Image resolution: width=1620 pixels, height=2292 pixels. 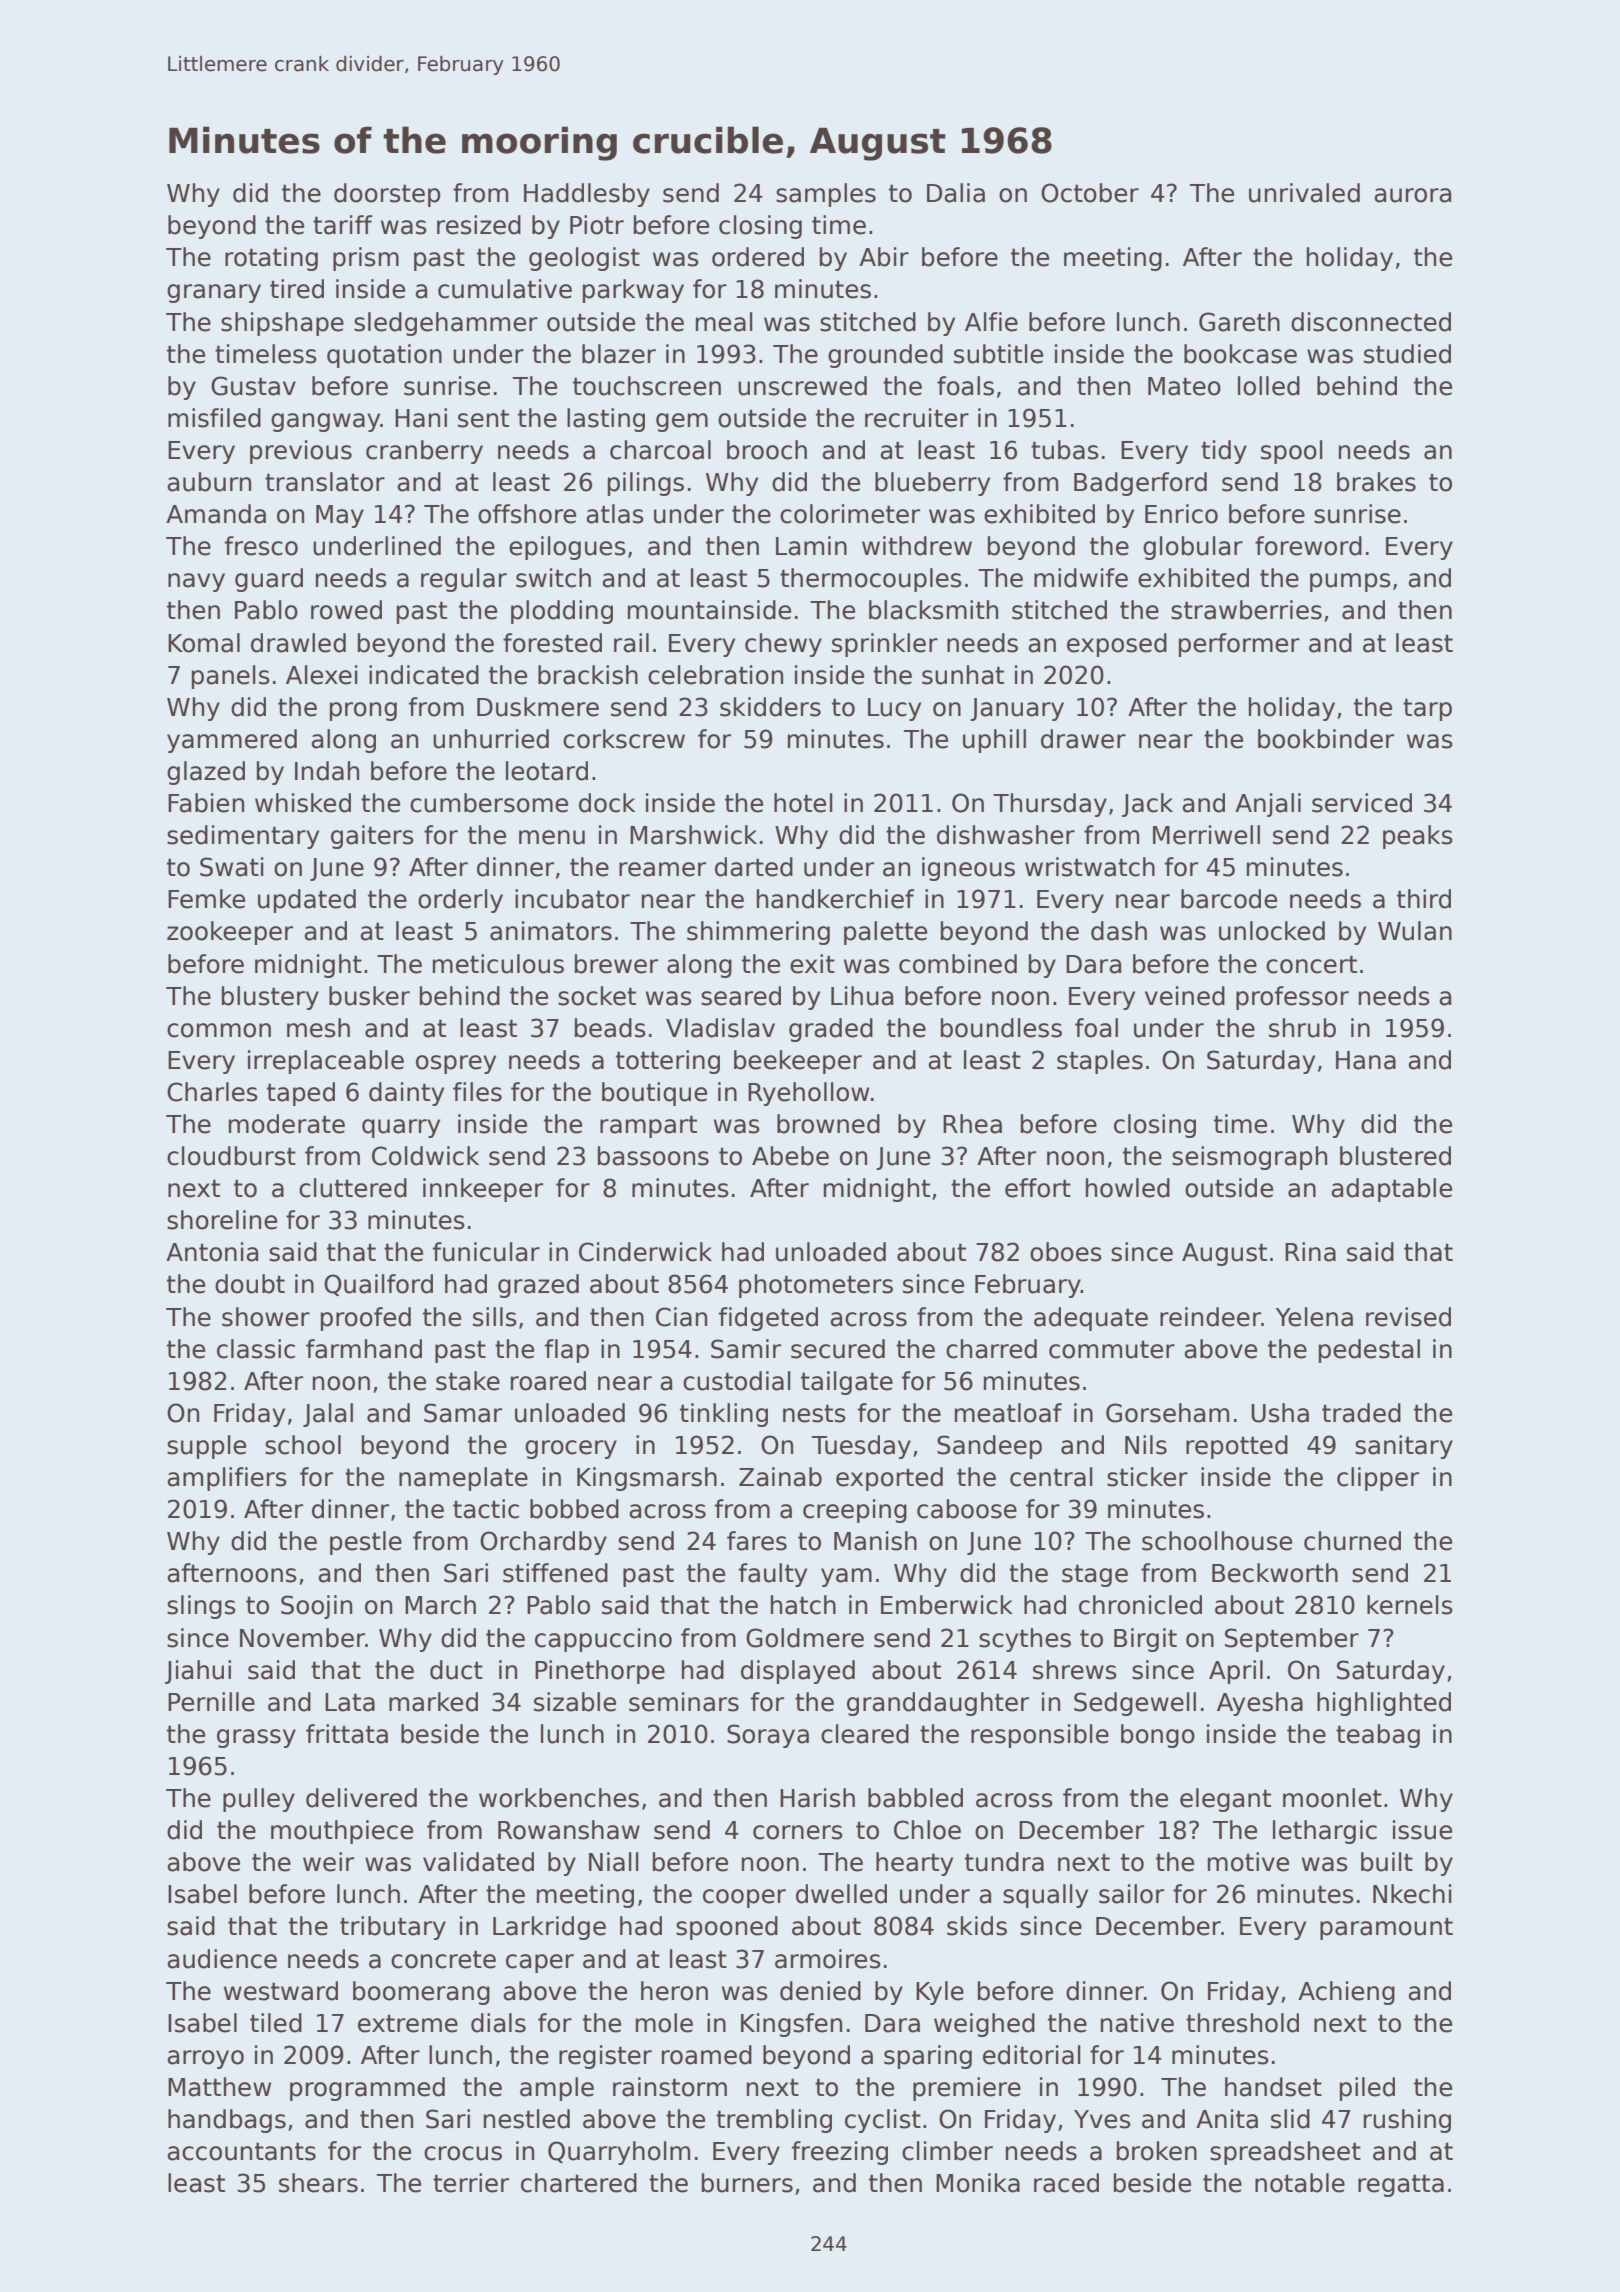 I want to click on brakes, so click(x=1376, y=482).
